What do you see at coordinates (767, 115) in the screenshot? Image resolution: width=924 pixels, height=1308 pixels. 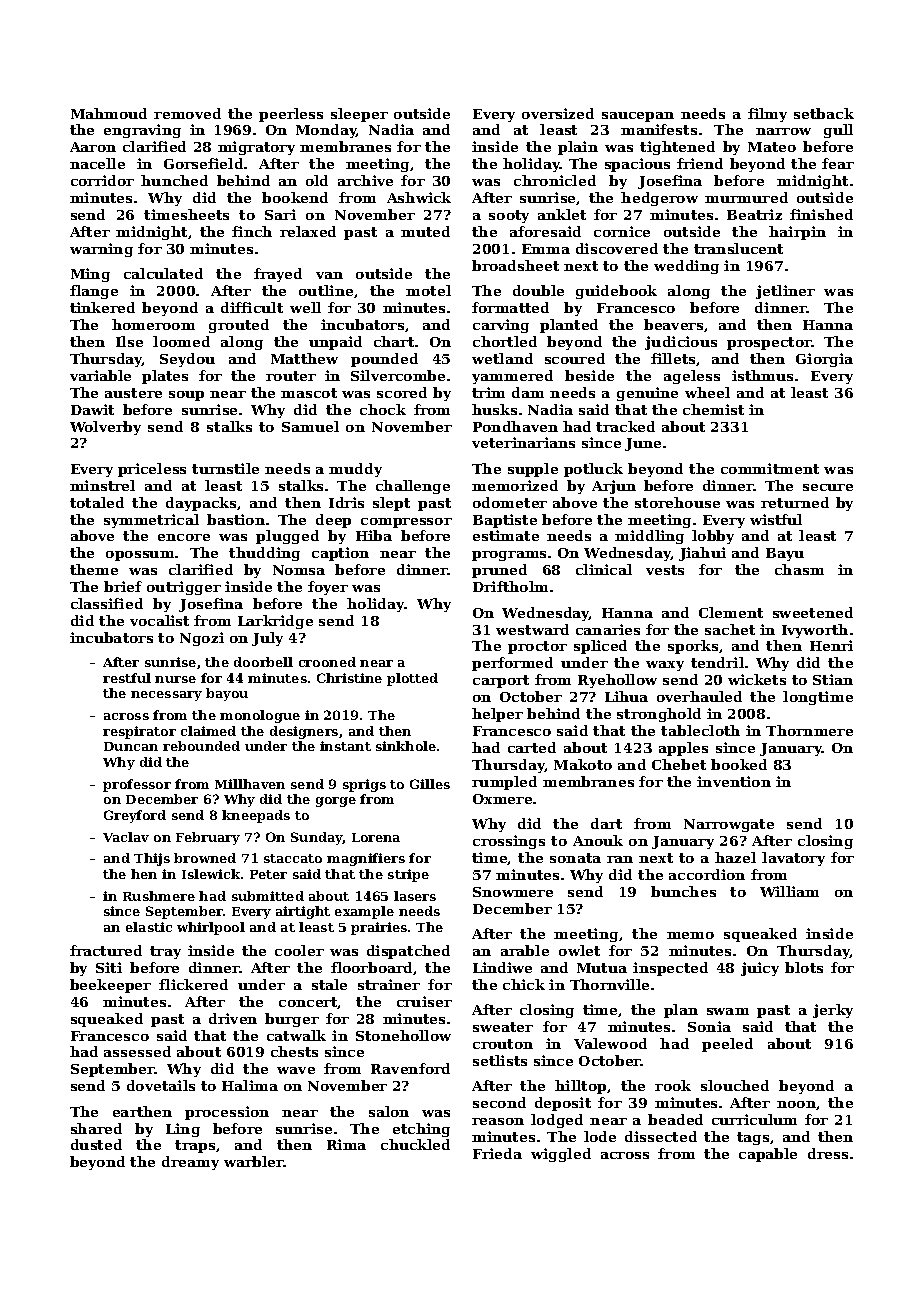 I see `filmy` at bounding box center [767, 115].
